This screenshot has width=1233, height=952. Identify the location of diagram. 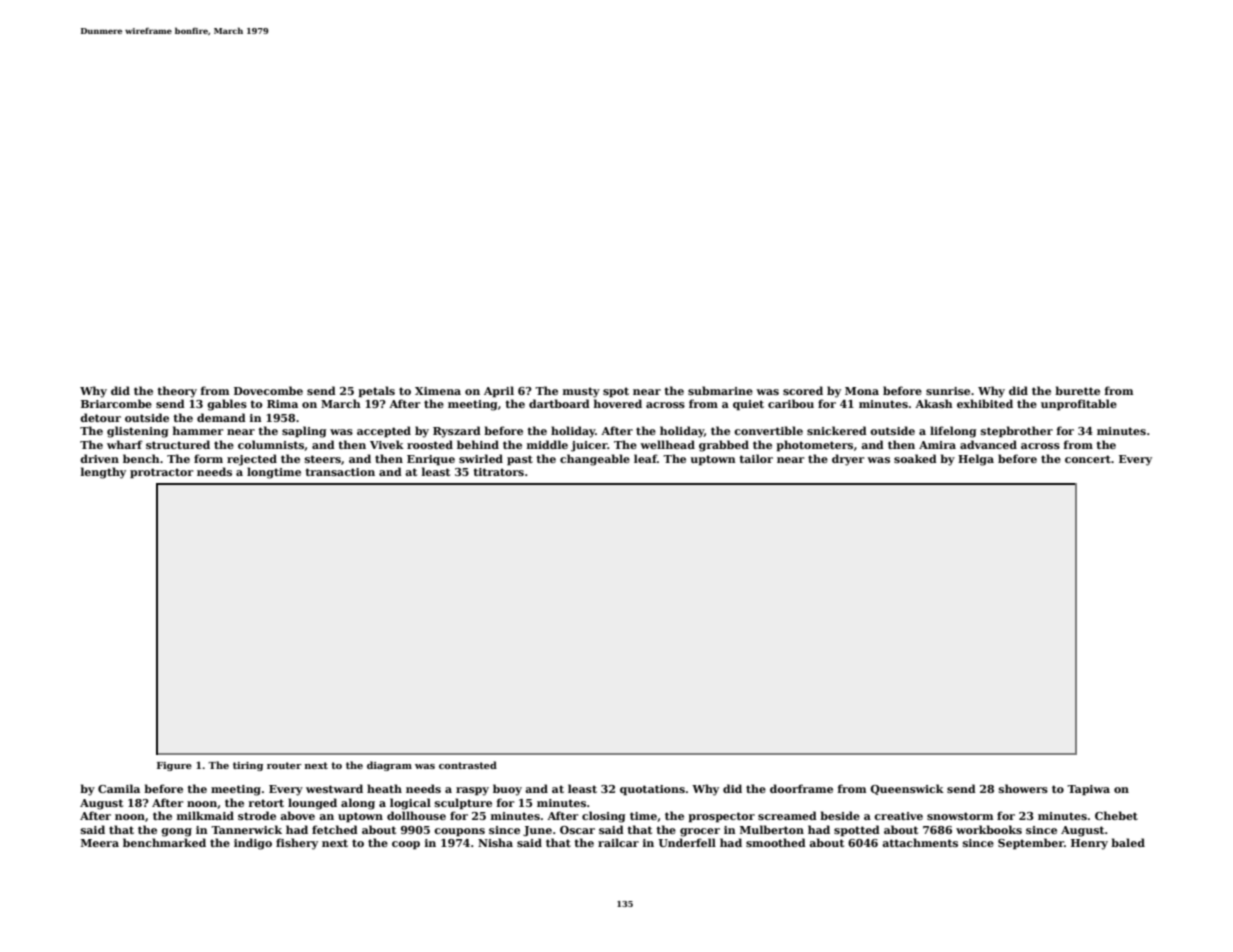
(389, 766).
